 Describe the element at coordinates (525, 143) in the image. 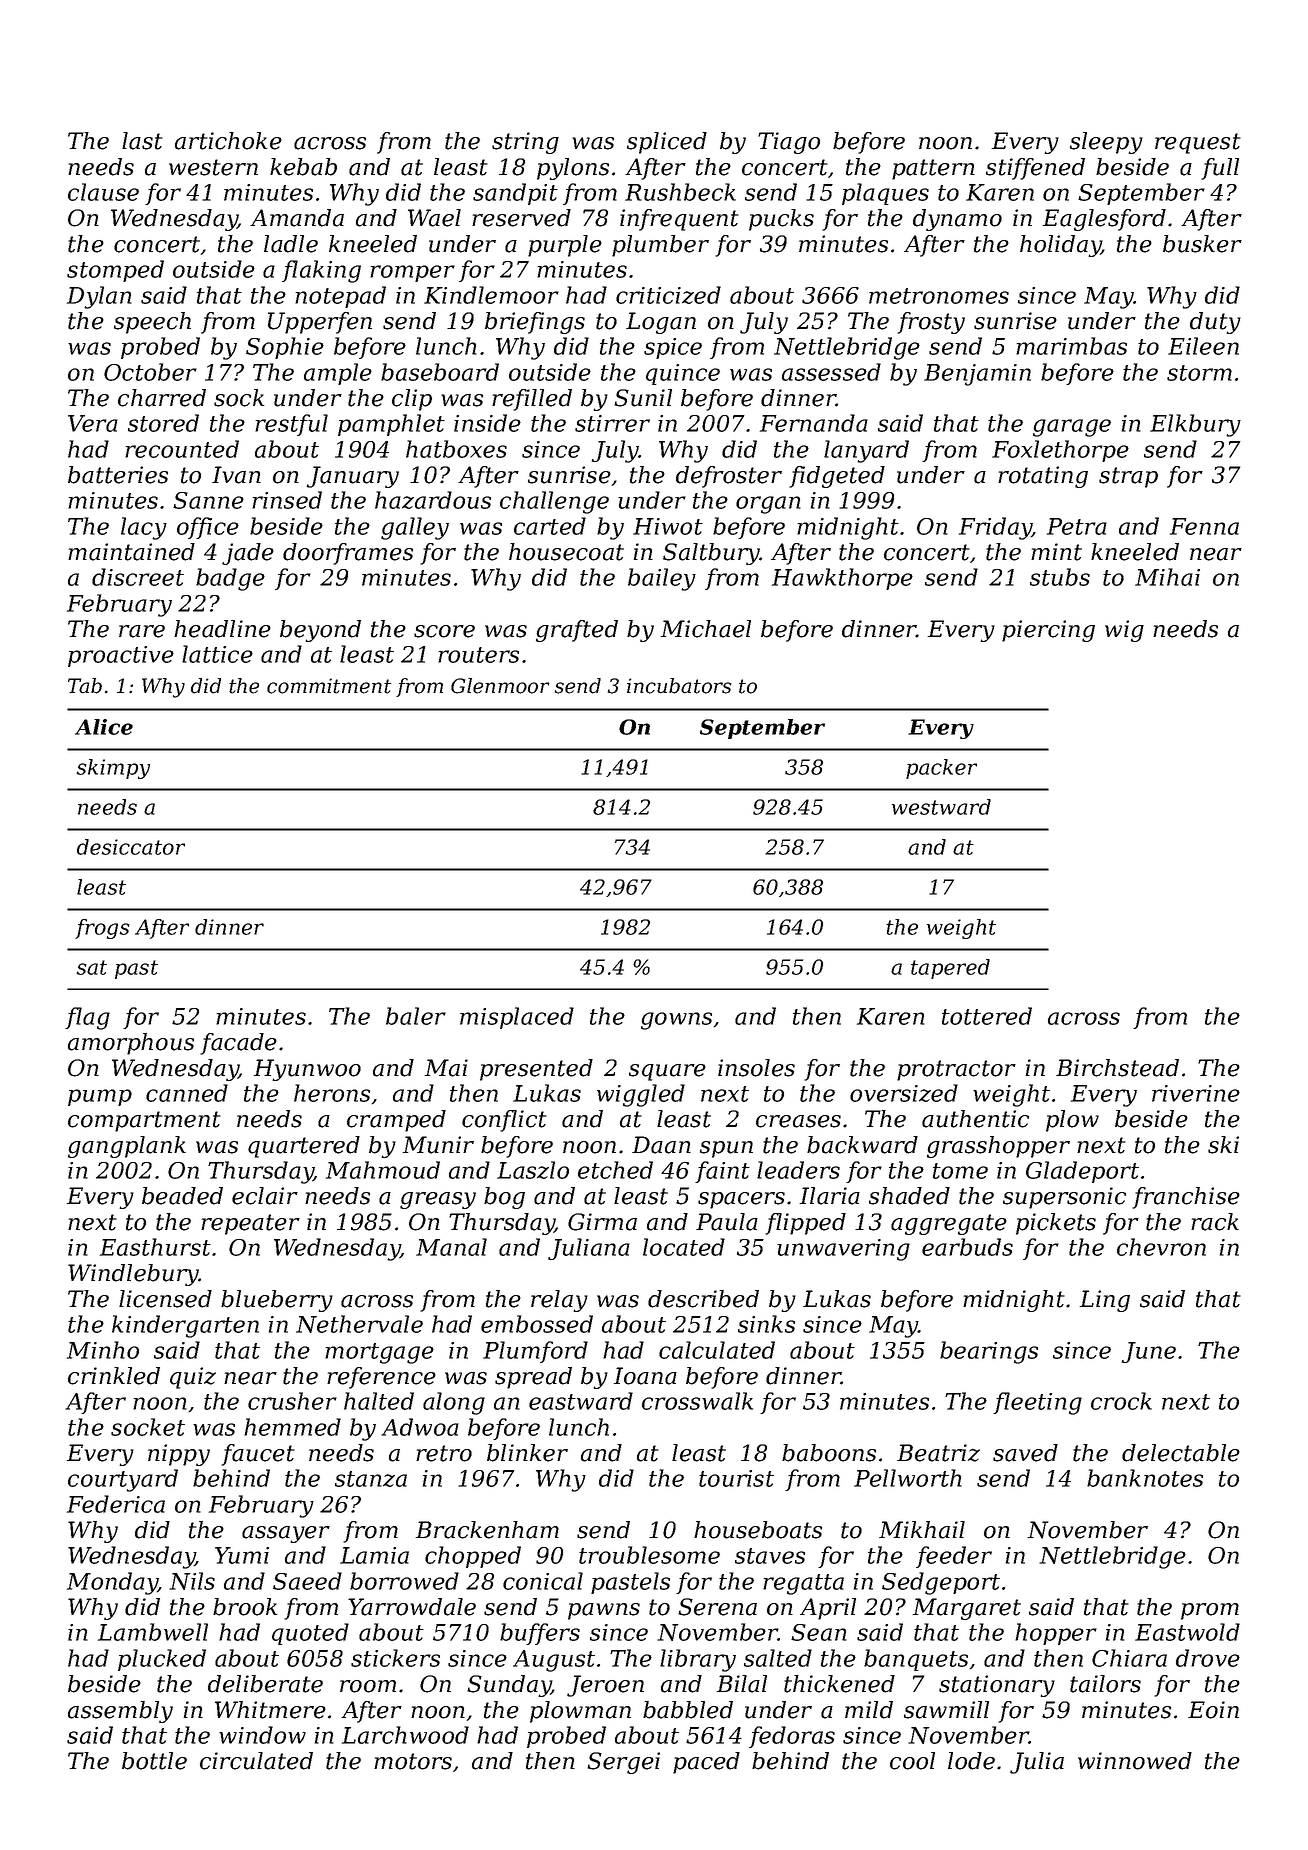

I see `string` at that location.
